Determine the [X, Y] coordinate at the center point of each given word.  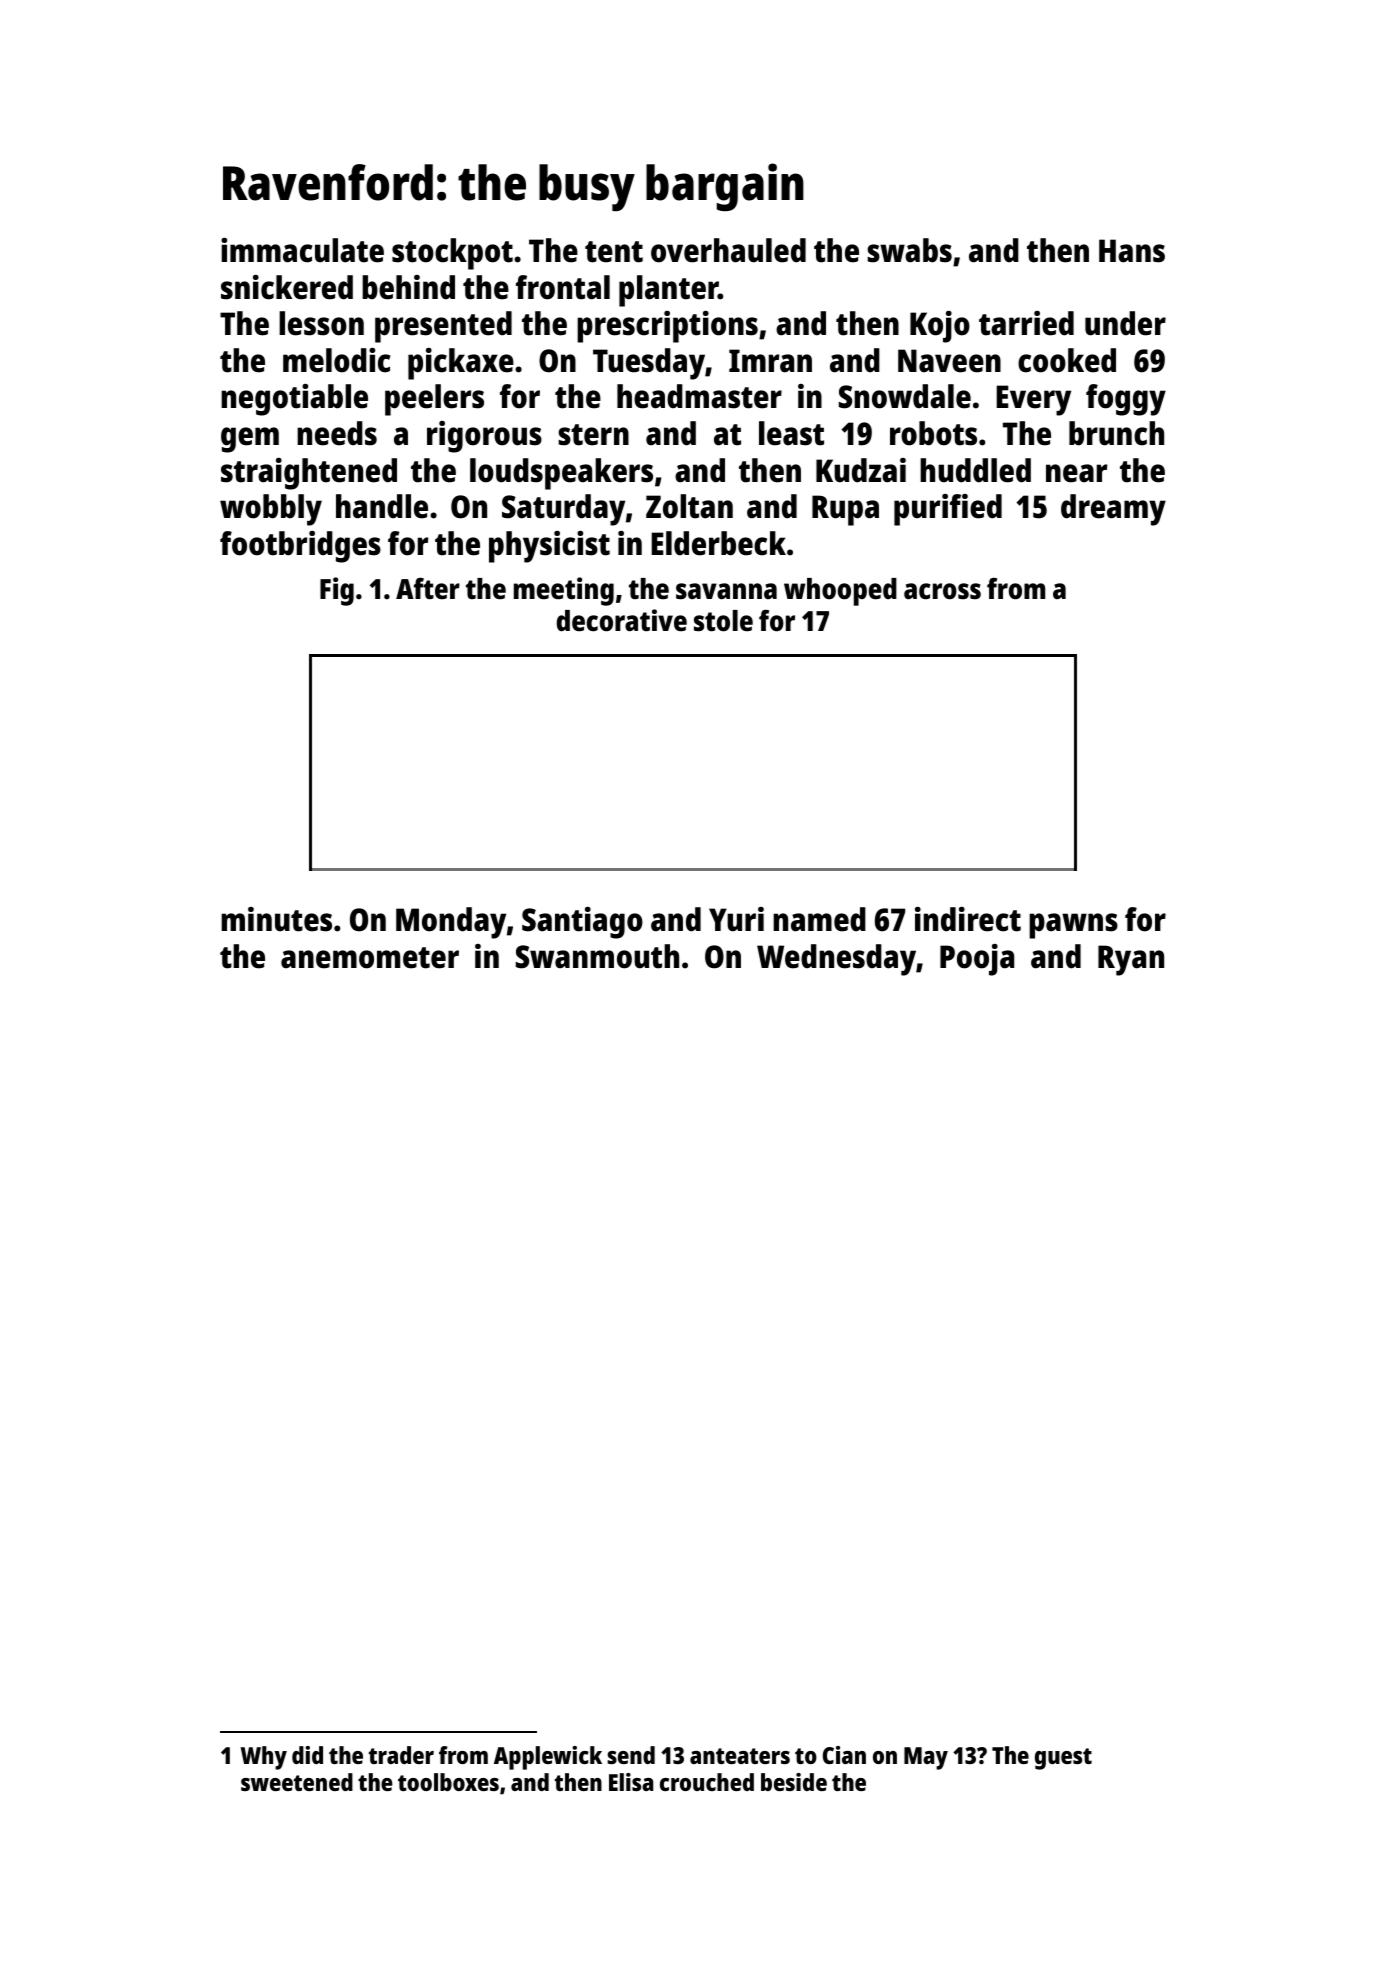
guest [1063, 1759]
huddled [975, 470]
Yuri [736, 919]
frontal [563, 287]
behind [408, 287]
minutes [276, 919]
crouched [707, 1782]
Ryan [1131, 960]
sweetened [297, 1782]
